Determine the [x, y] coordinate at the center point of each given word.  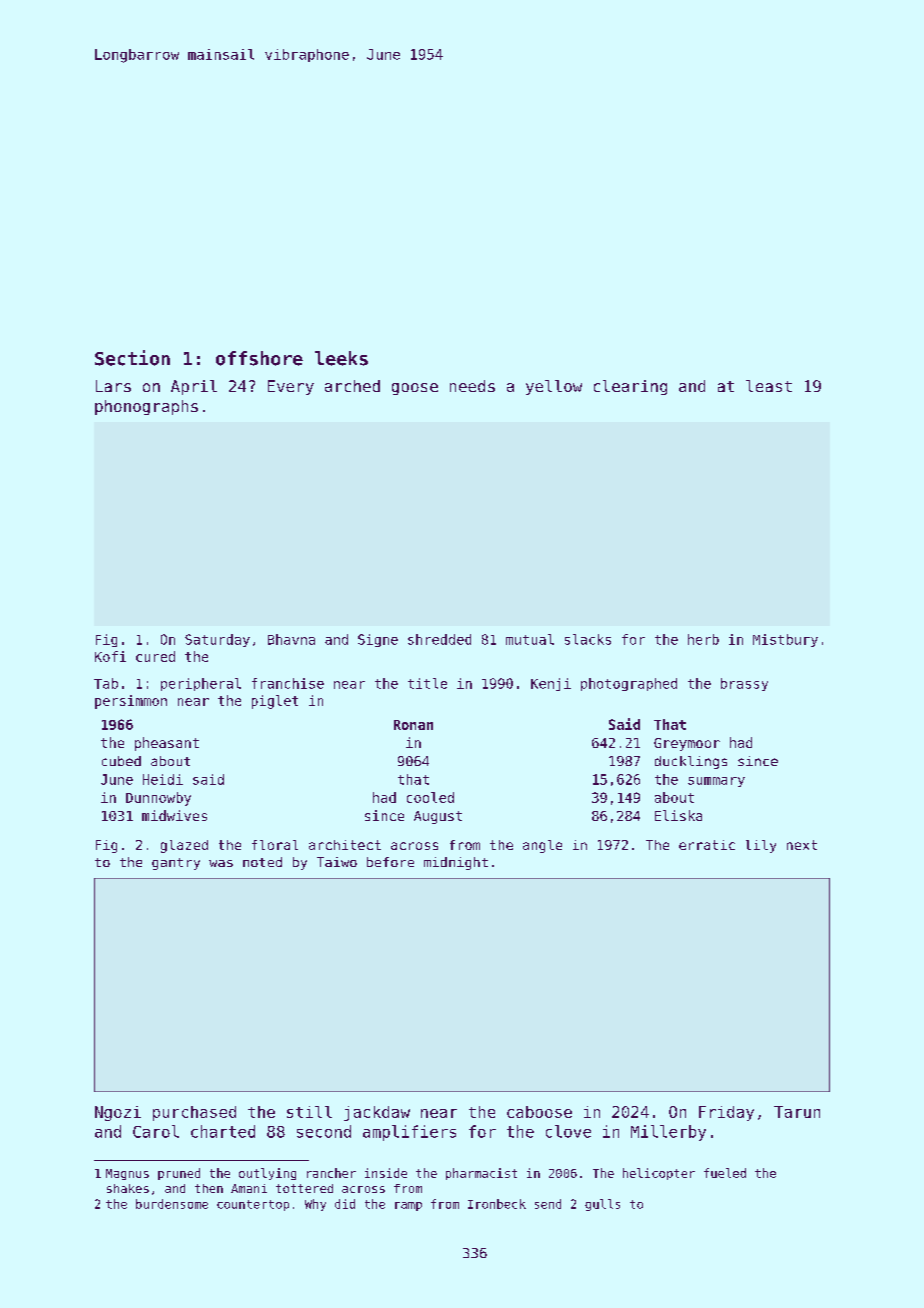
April [194, 387]
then [209, 1188]
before [390, 862]
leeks [341, 358]
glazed [184, 846]
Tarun [797, 1112]
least [769, 386]
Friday [726, 1113]
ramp [408, 1206]
